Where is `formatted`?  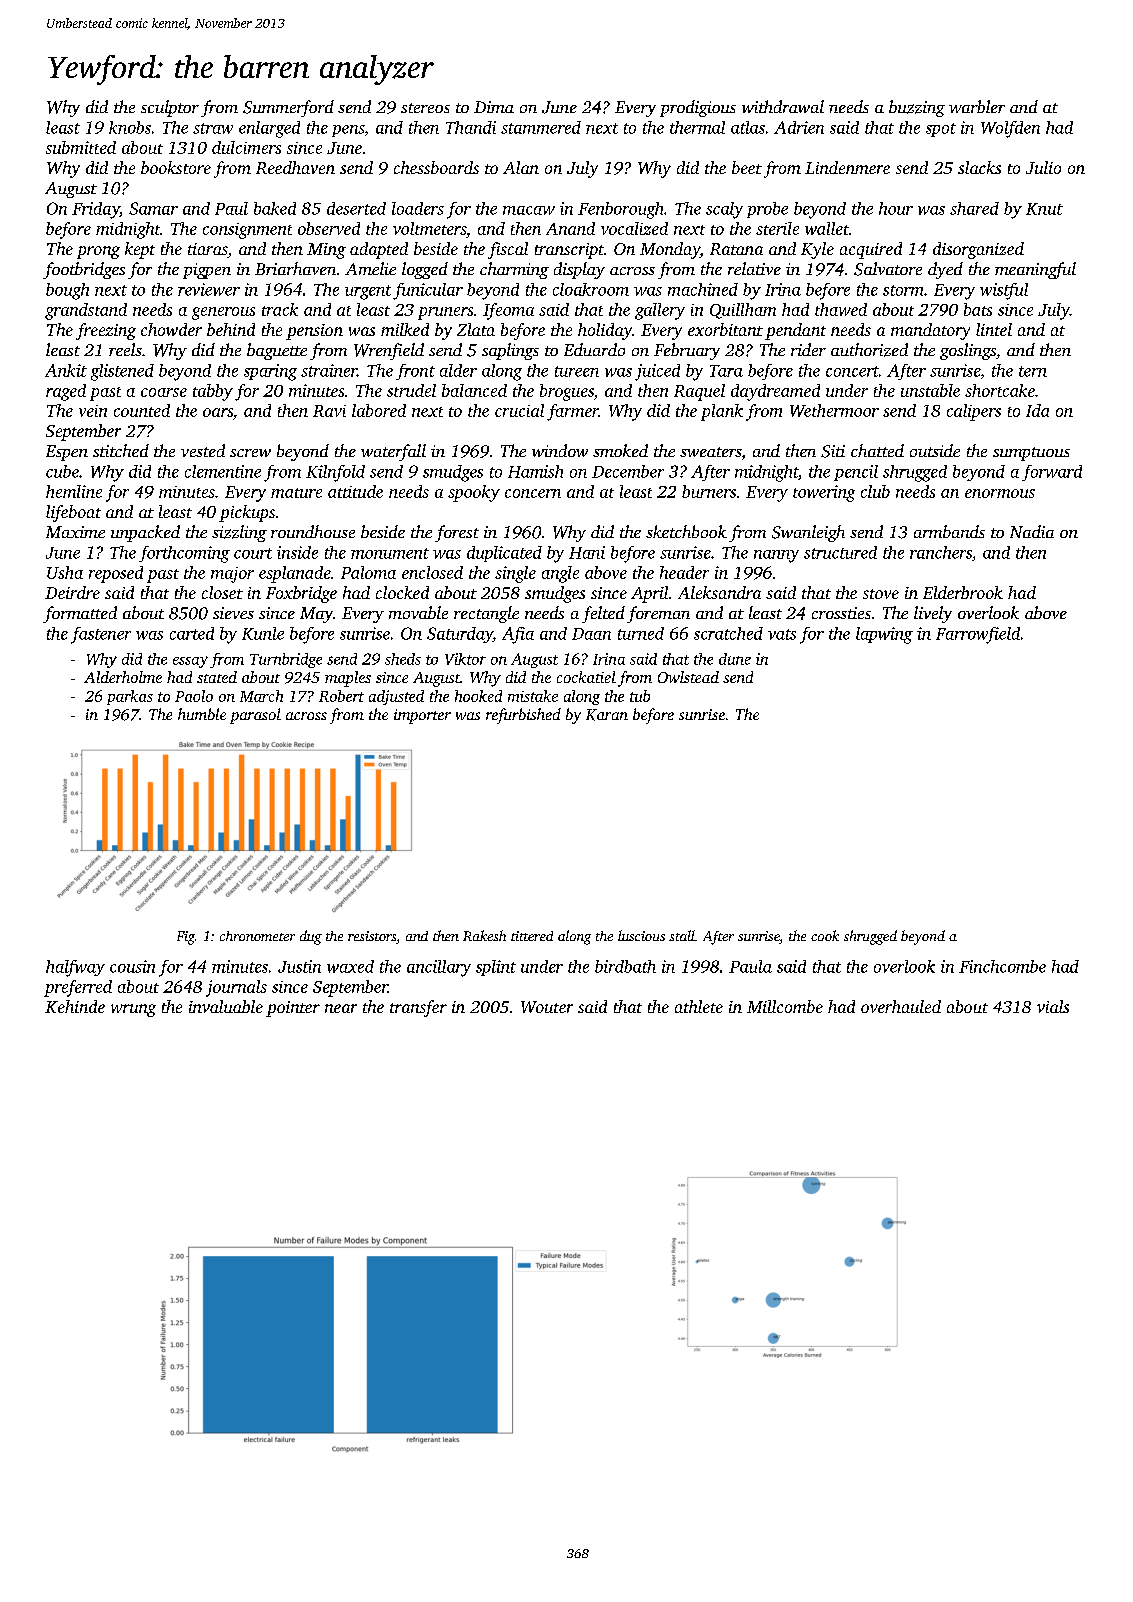
formatted is located at coordinates (80, 614).
